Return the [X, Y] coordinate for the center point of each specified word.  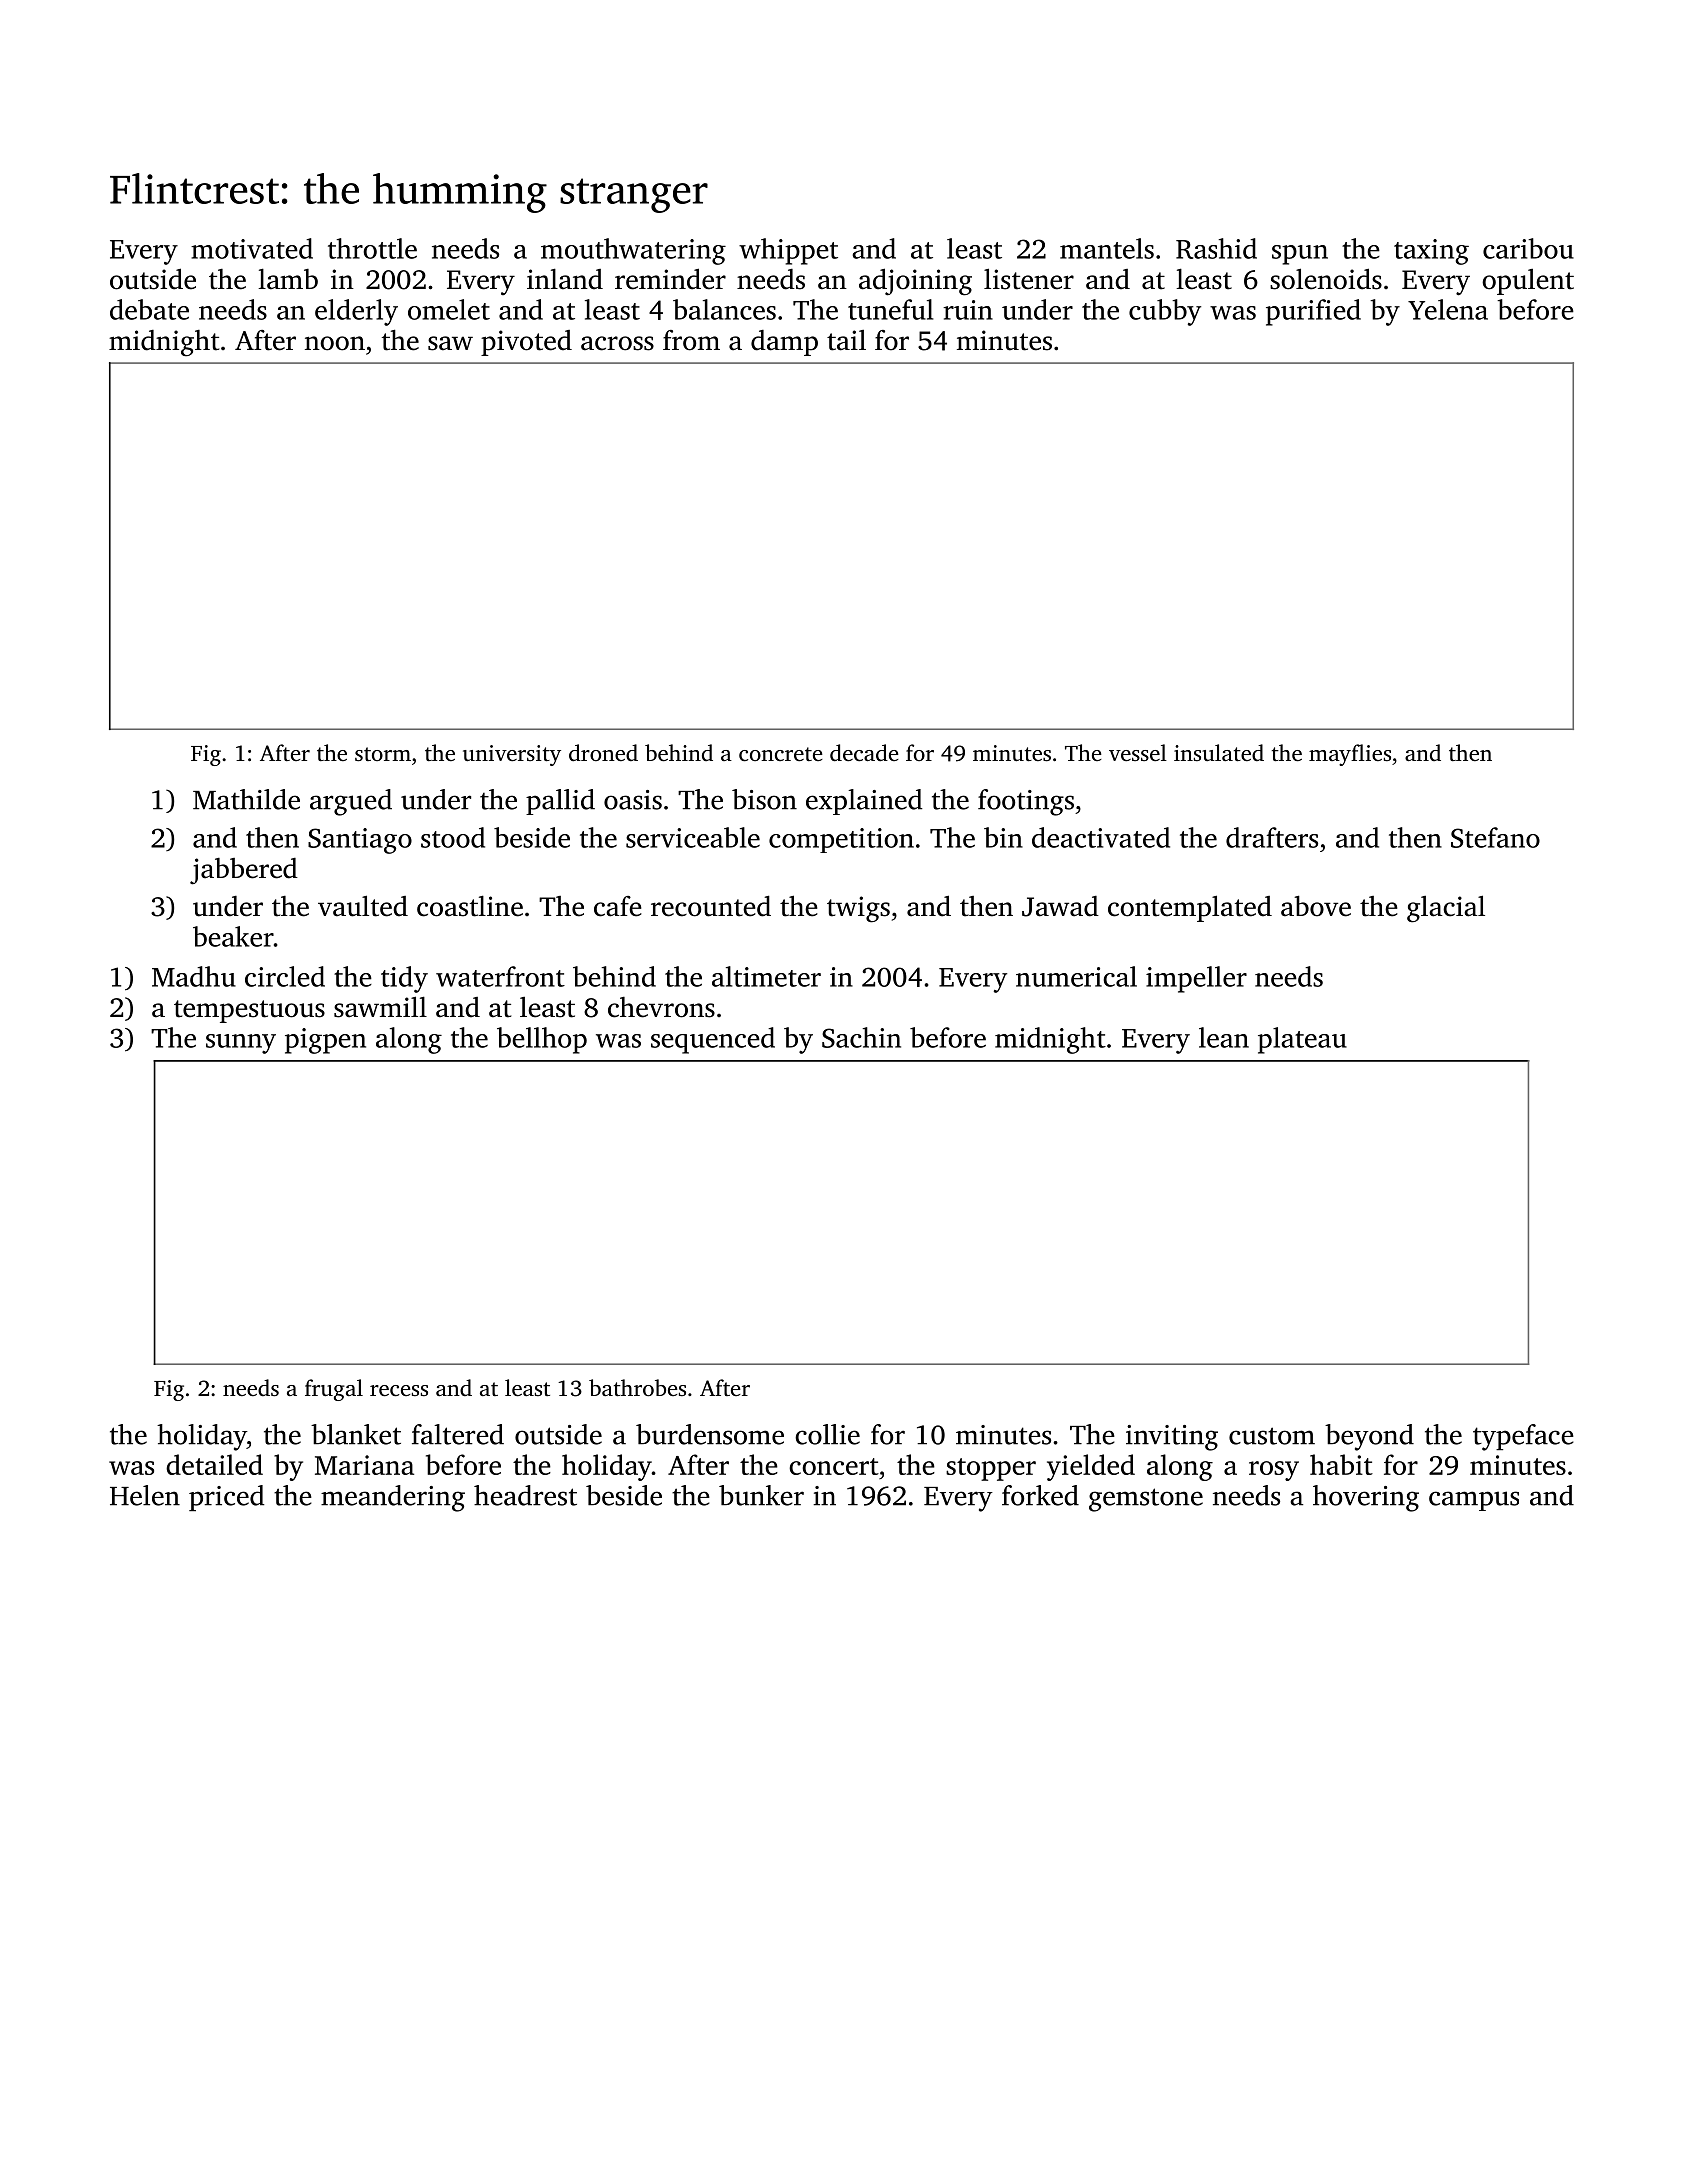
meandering [393, 1498]
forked [1040, 1495]
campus [1474, 1501]
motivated [252, 248]
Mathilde [246, 799]
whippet [788, 251]
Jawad [1060, 906]
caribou [1528, 248]
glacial [1446, 909]
